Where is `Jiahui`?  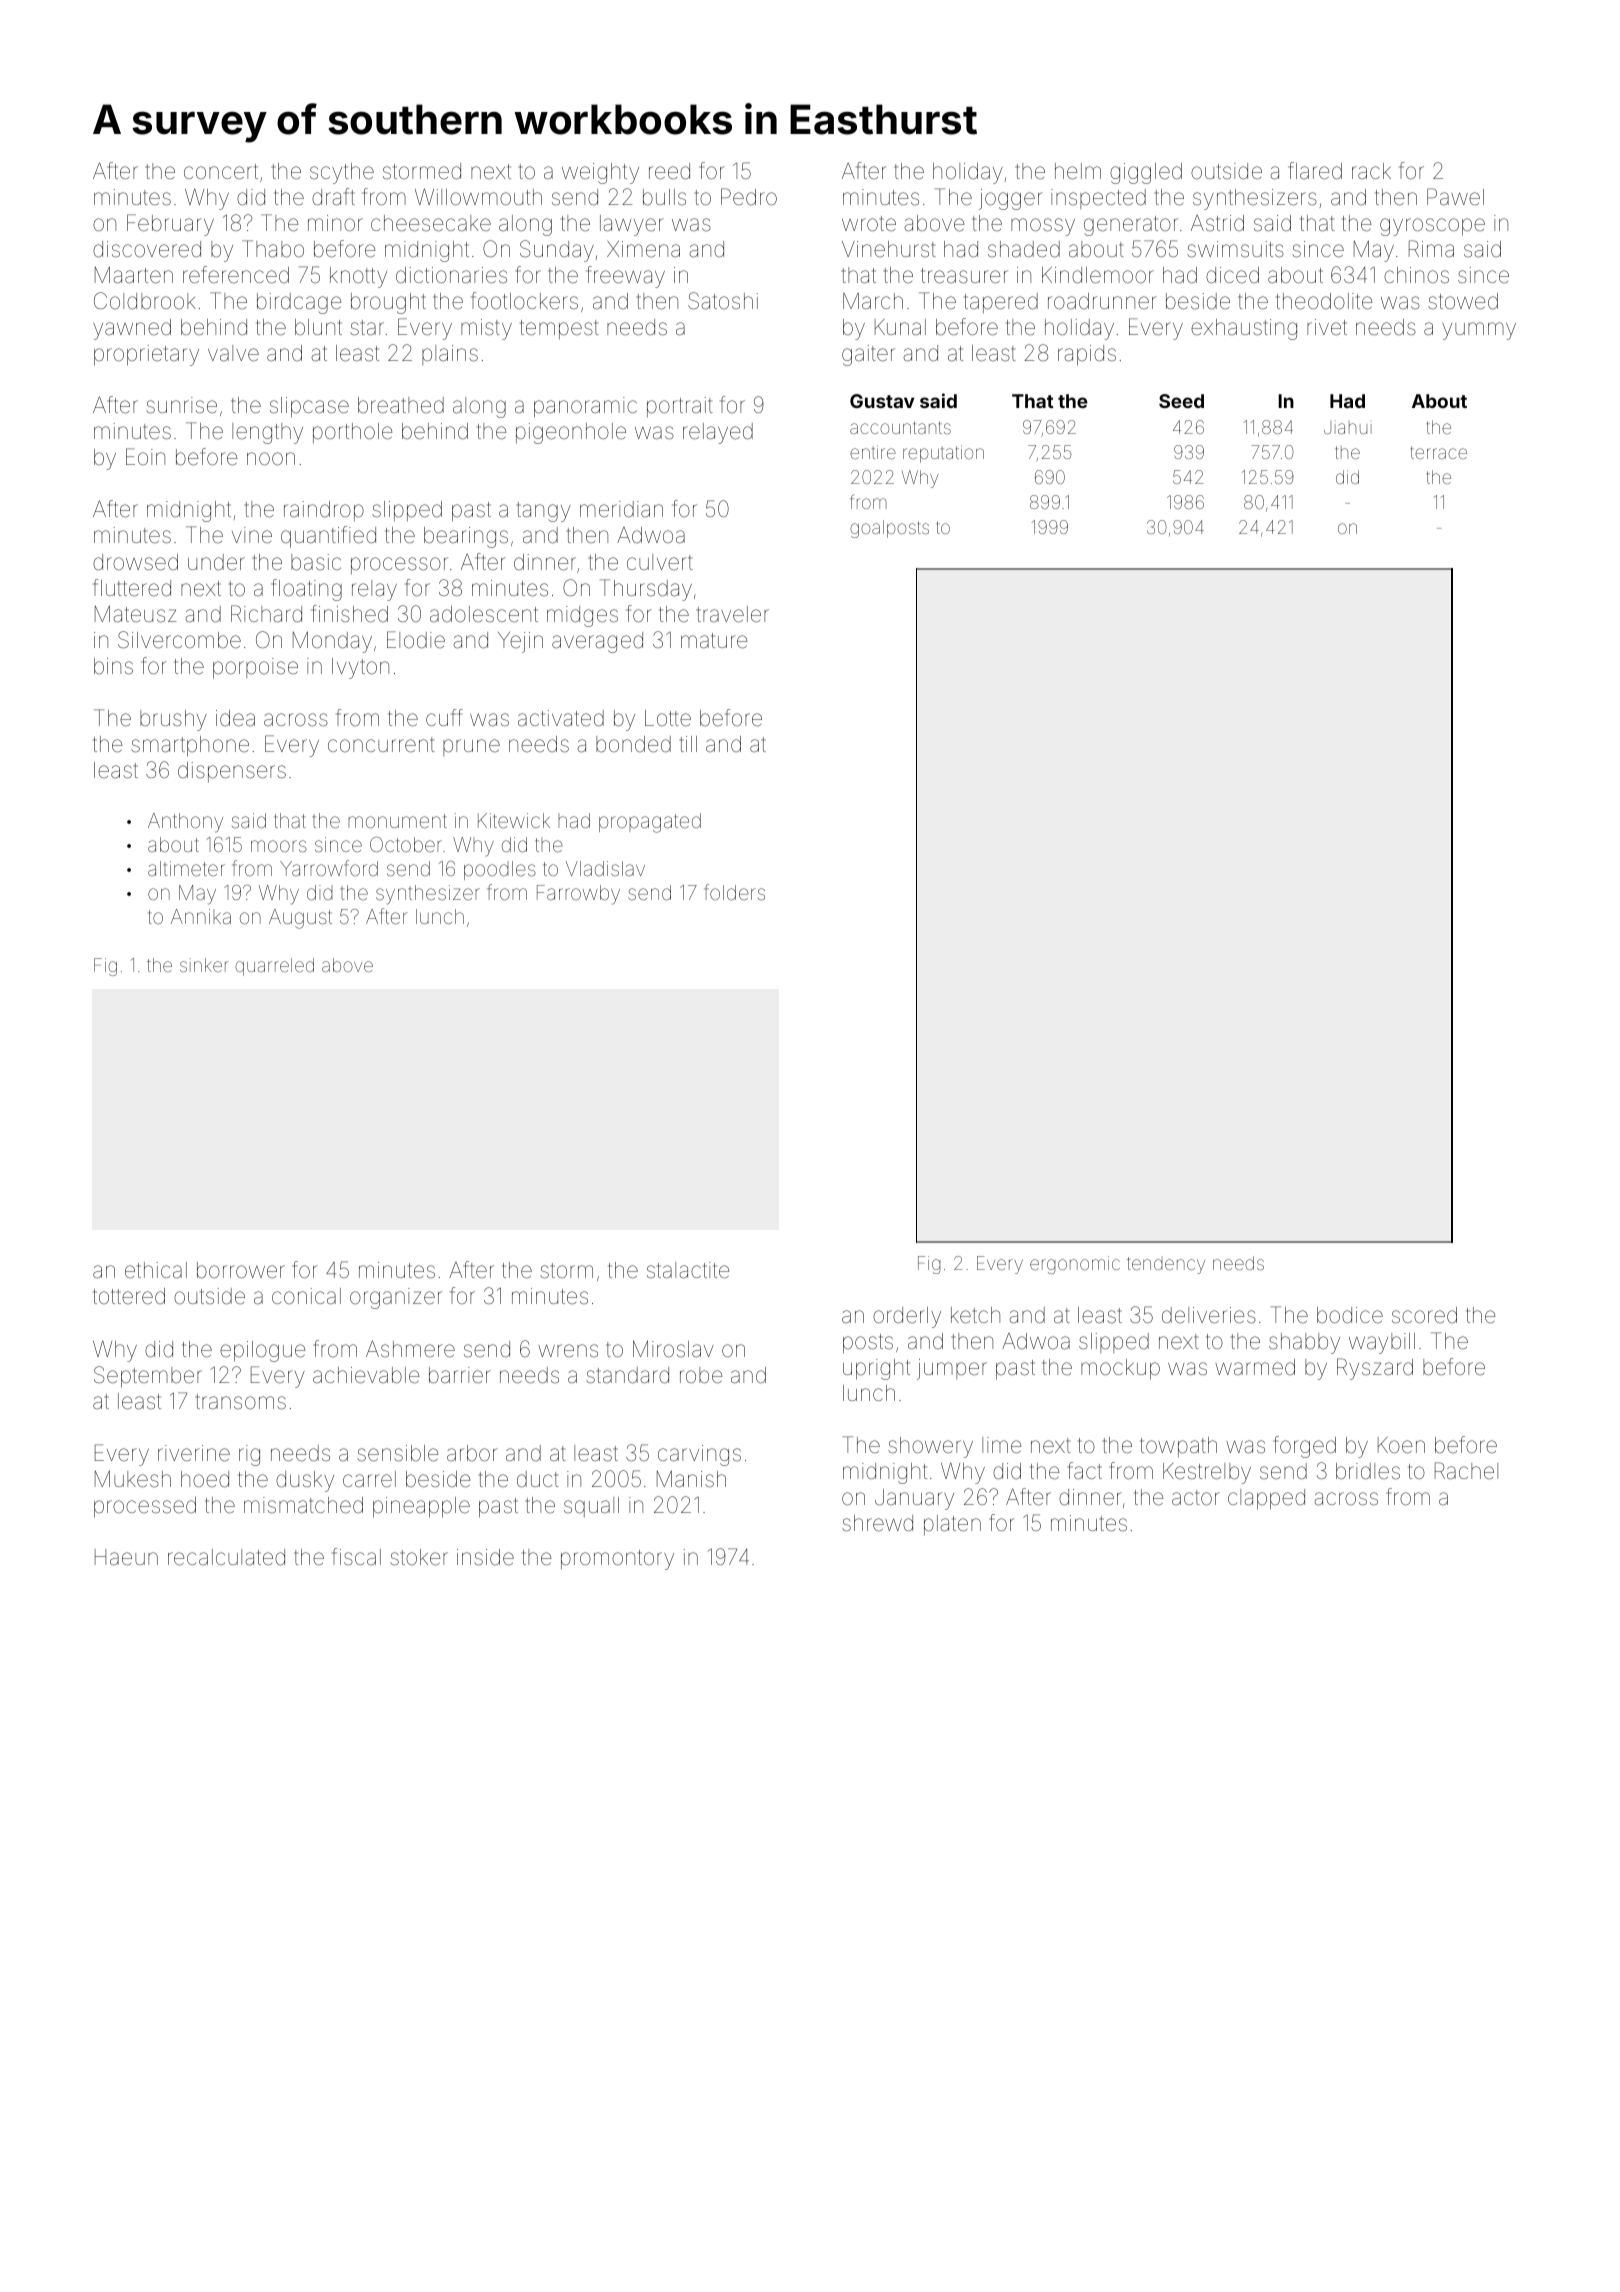
Jiahui is located at coordinates (1348, 427).
